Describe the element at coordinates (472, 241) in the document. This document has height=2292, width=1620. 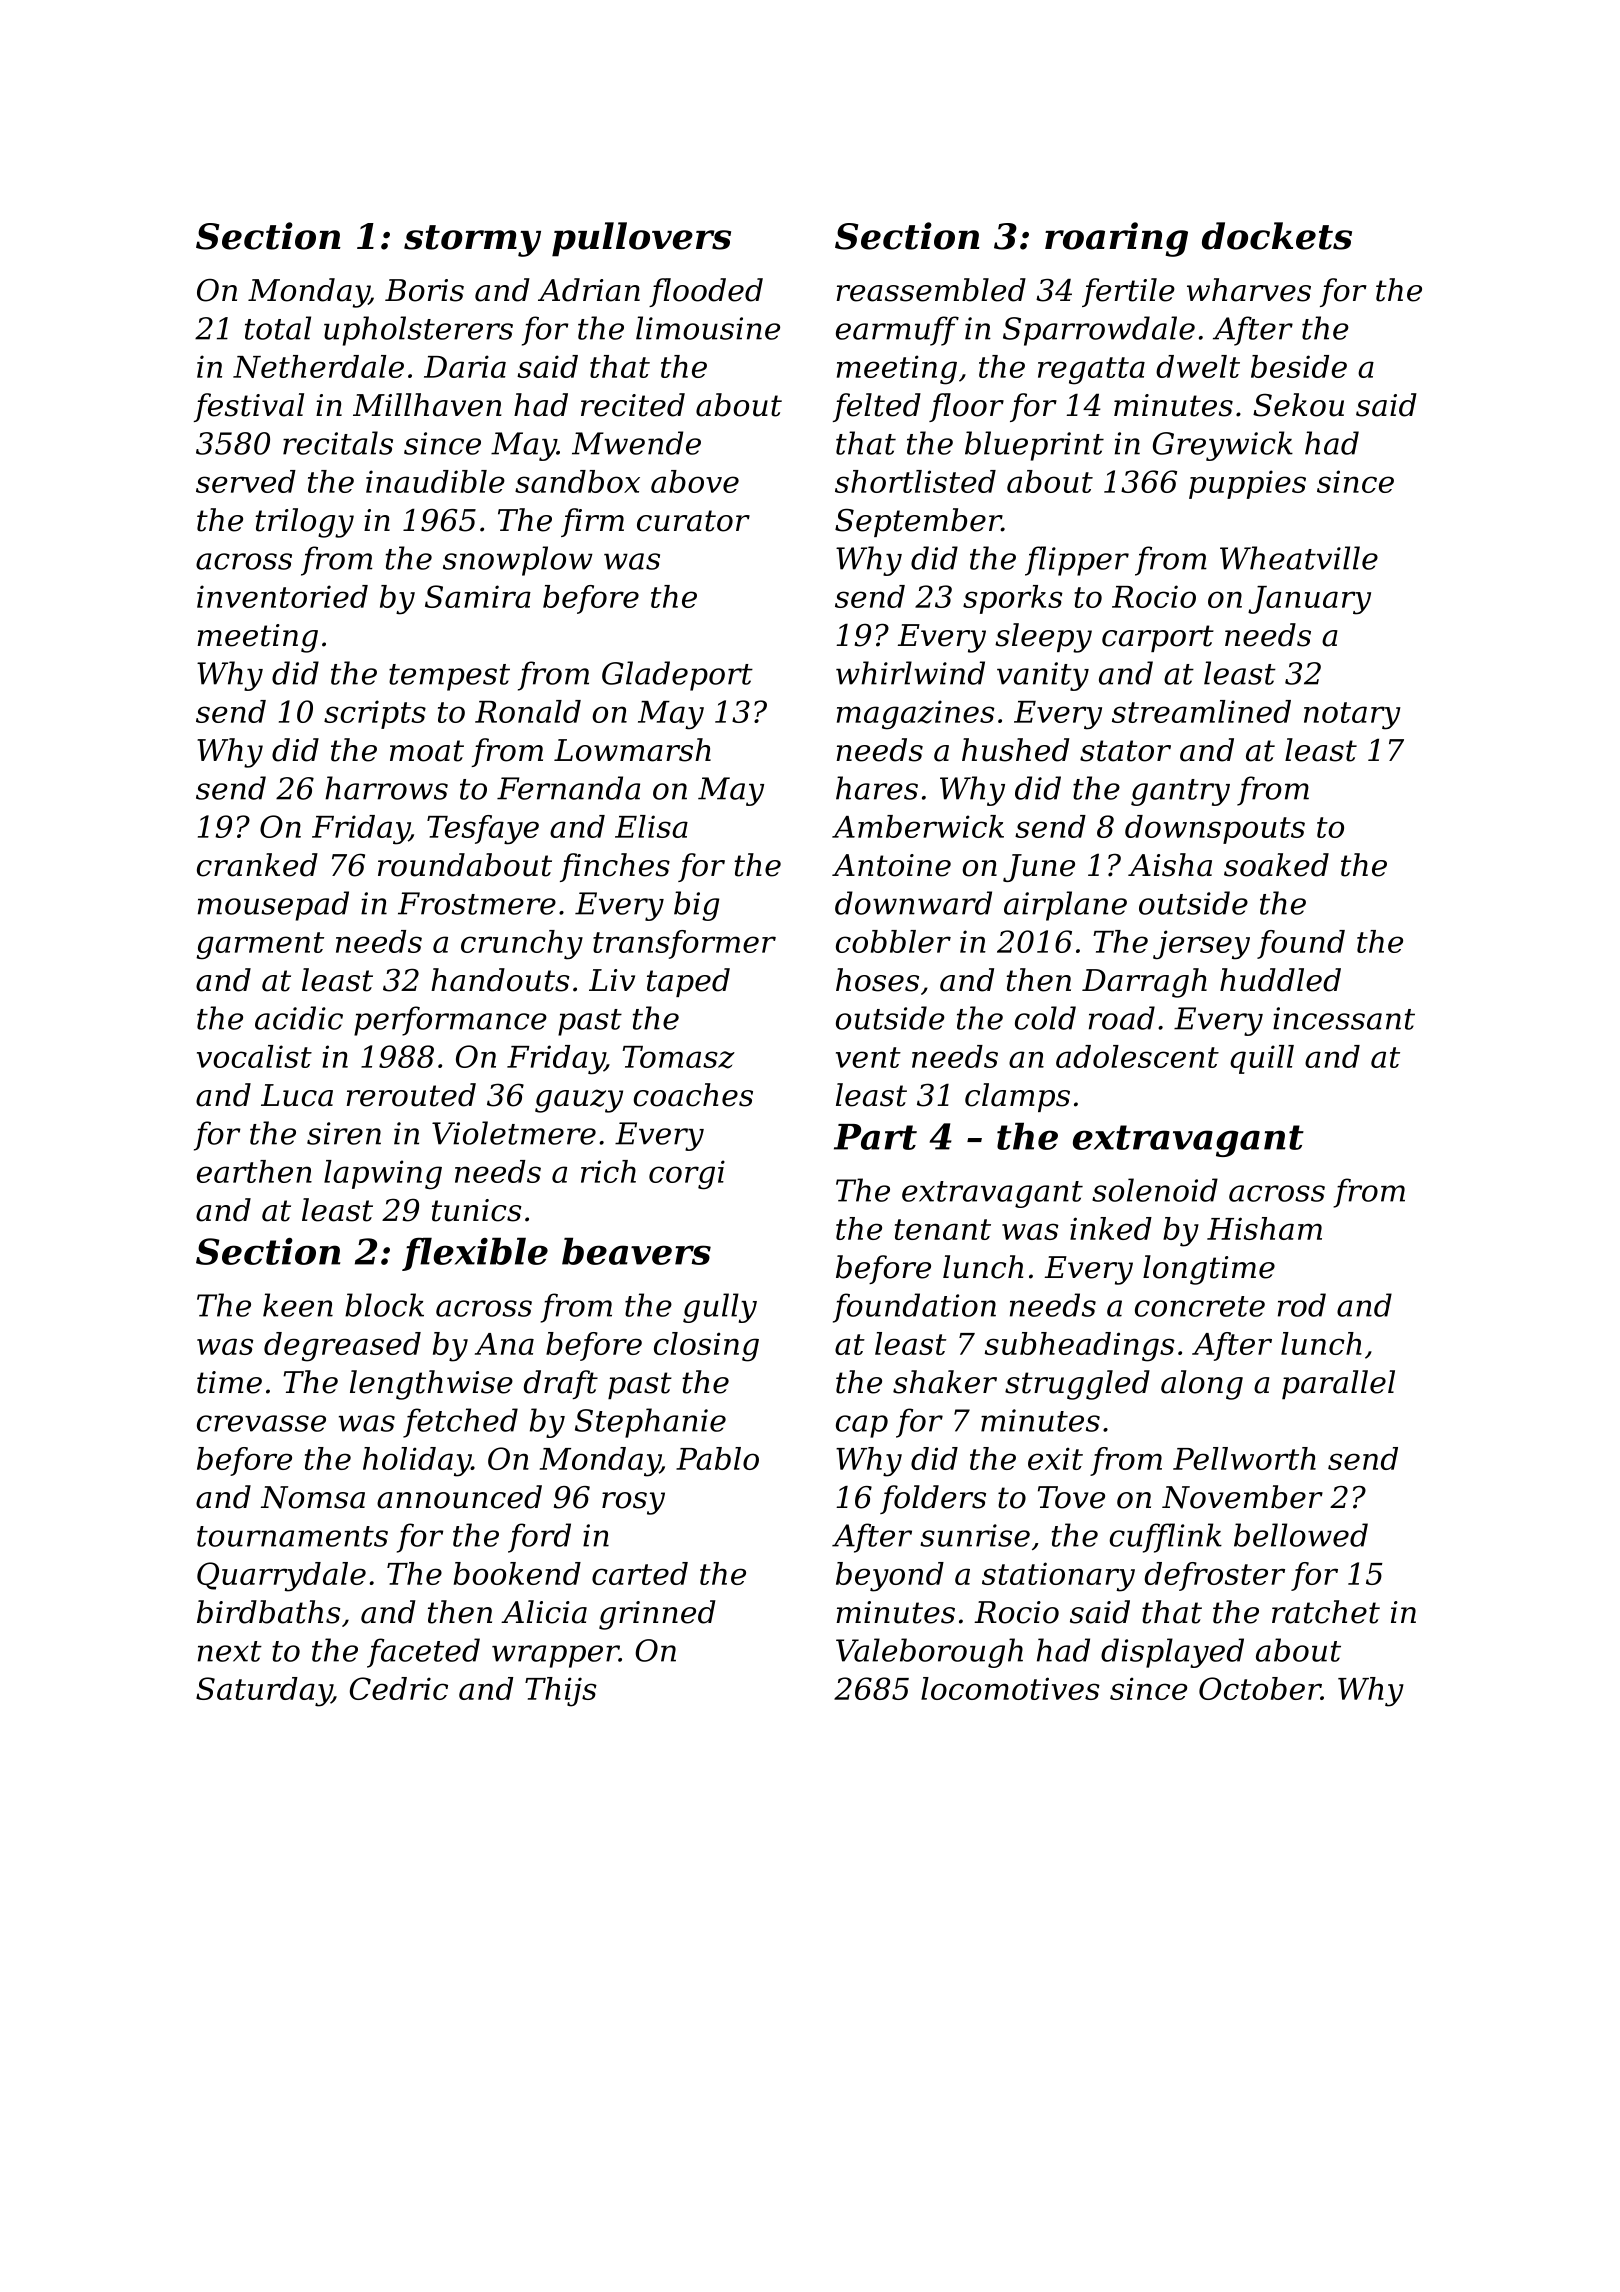
I see `stormy` at that location.
